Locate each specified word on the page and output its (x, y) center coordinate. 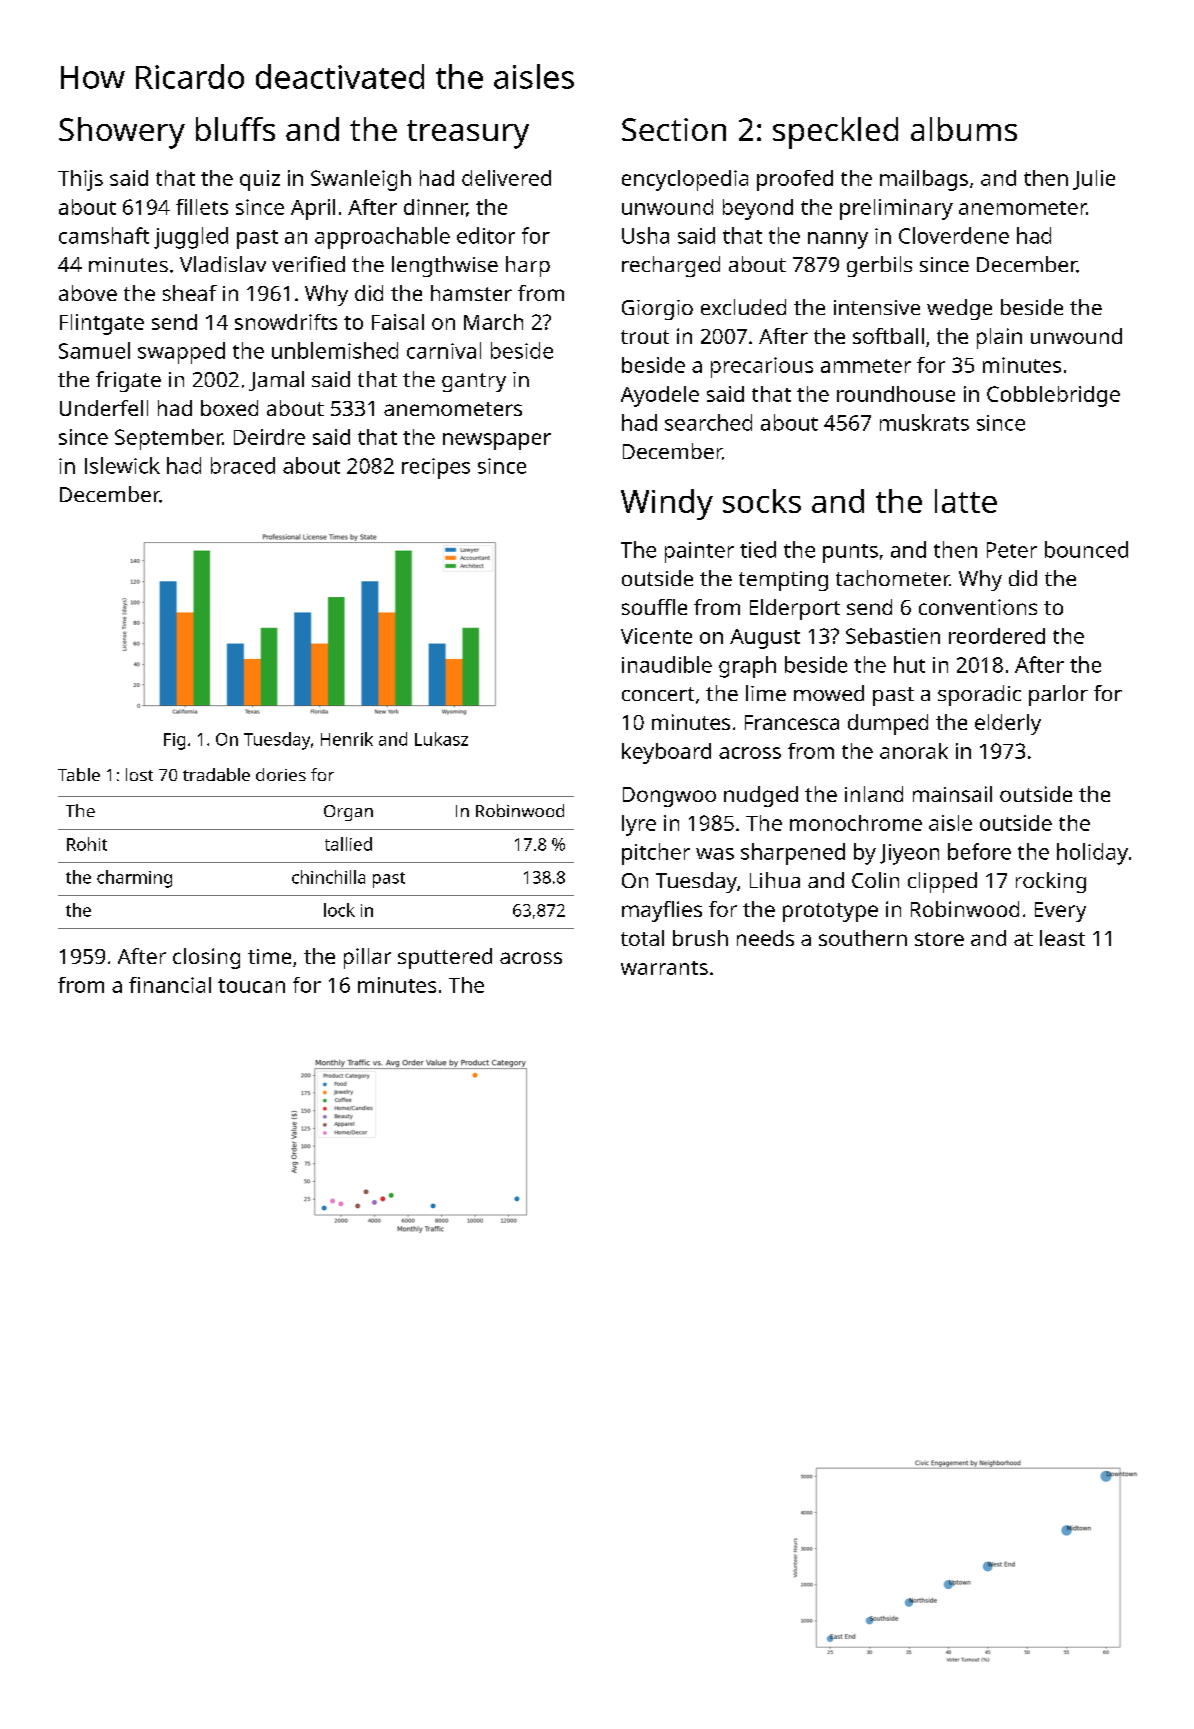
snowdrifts (286, 322)
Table (79, 774)
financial (170, 985)
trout (645, 337)
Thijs (80, 180)
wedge (959, 309)
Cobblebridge (1053, 396)
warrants (664, 968)
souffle (654, 607)
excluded (743, 307)
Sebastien (893, 636)
